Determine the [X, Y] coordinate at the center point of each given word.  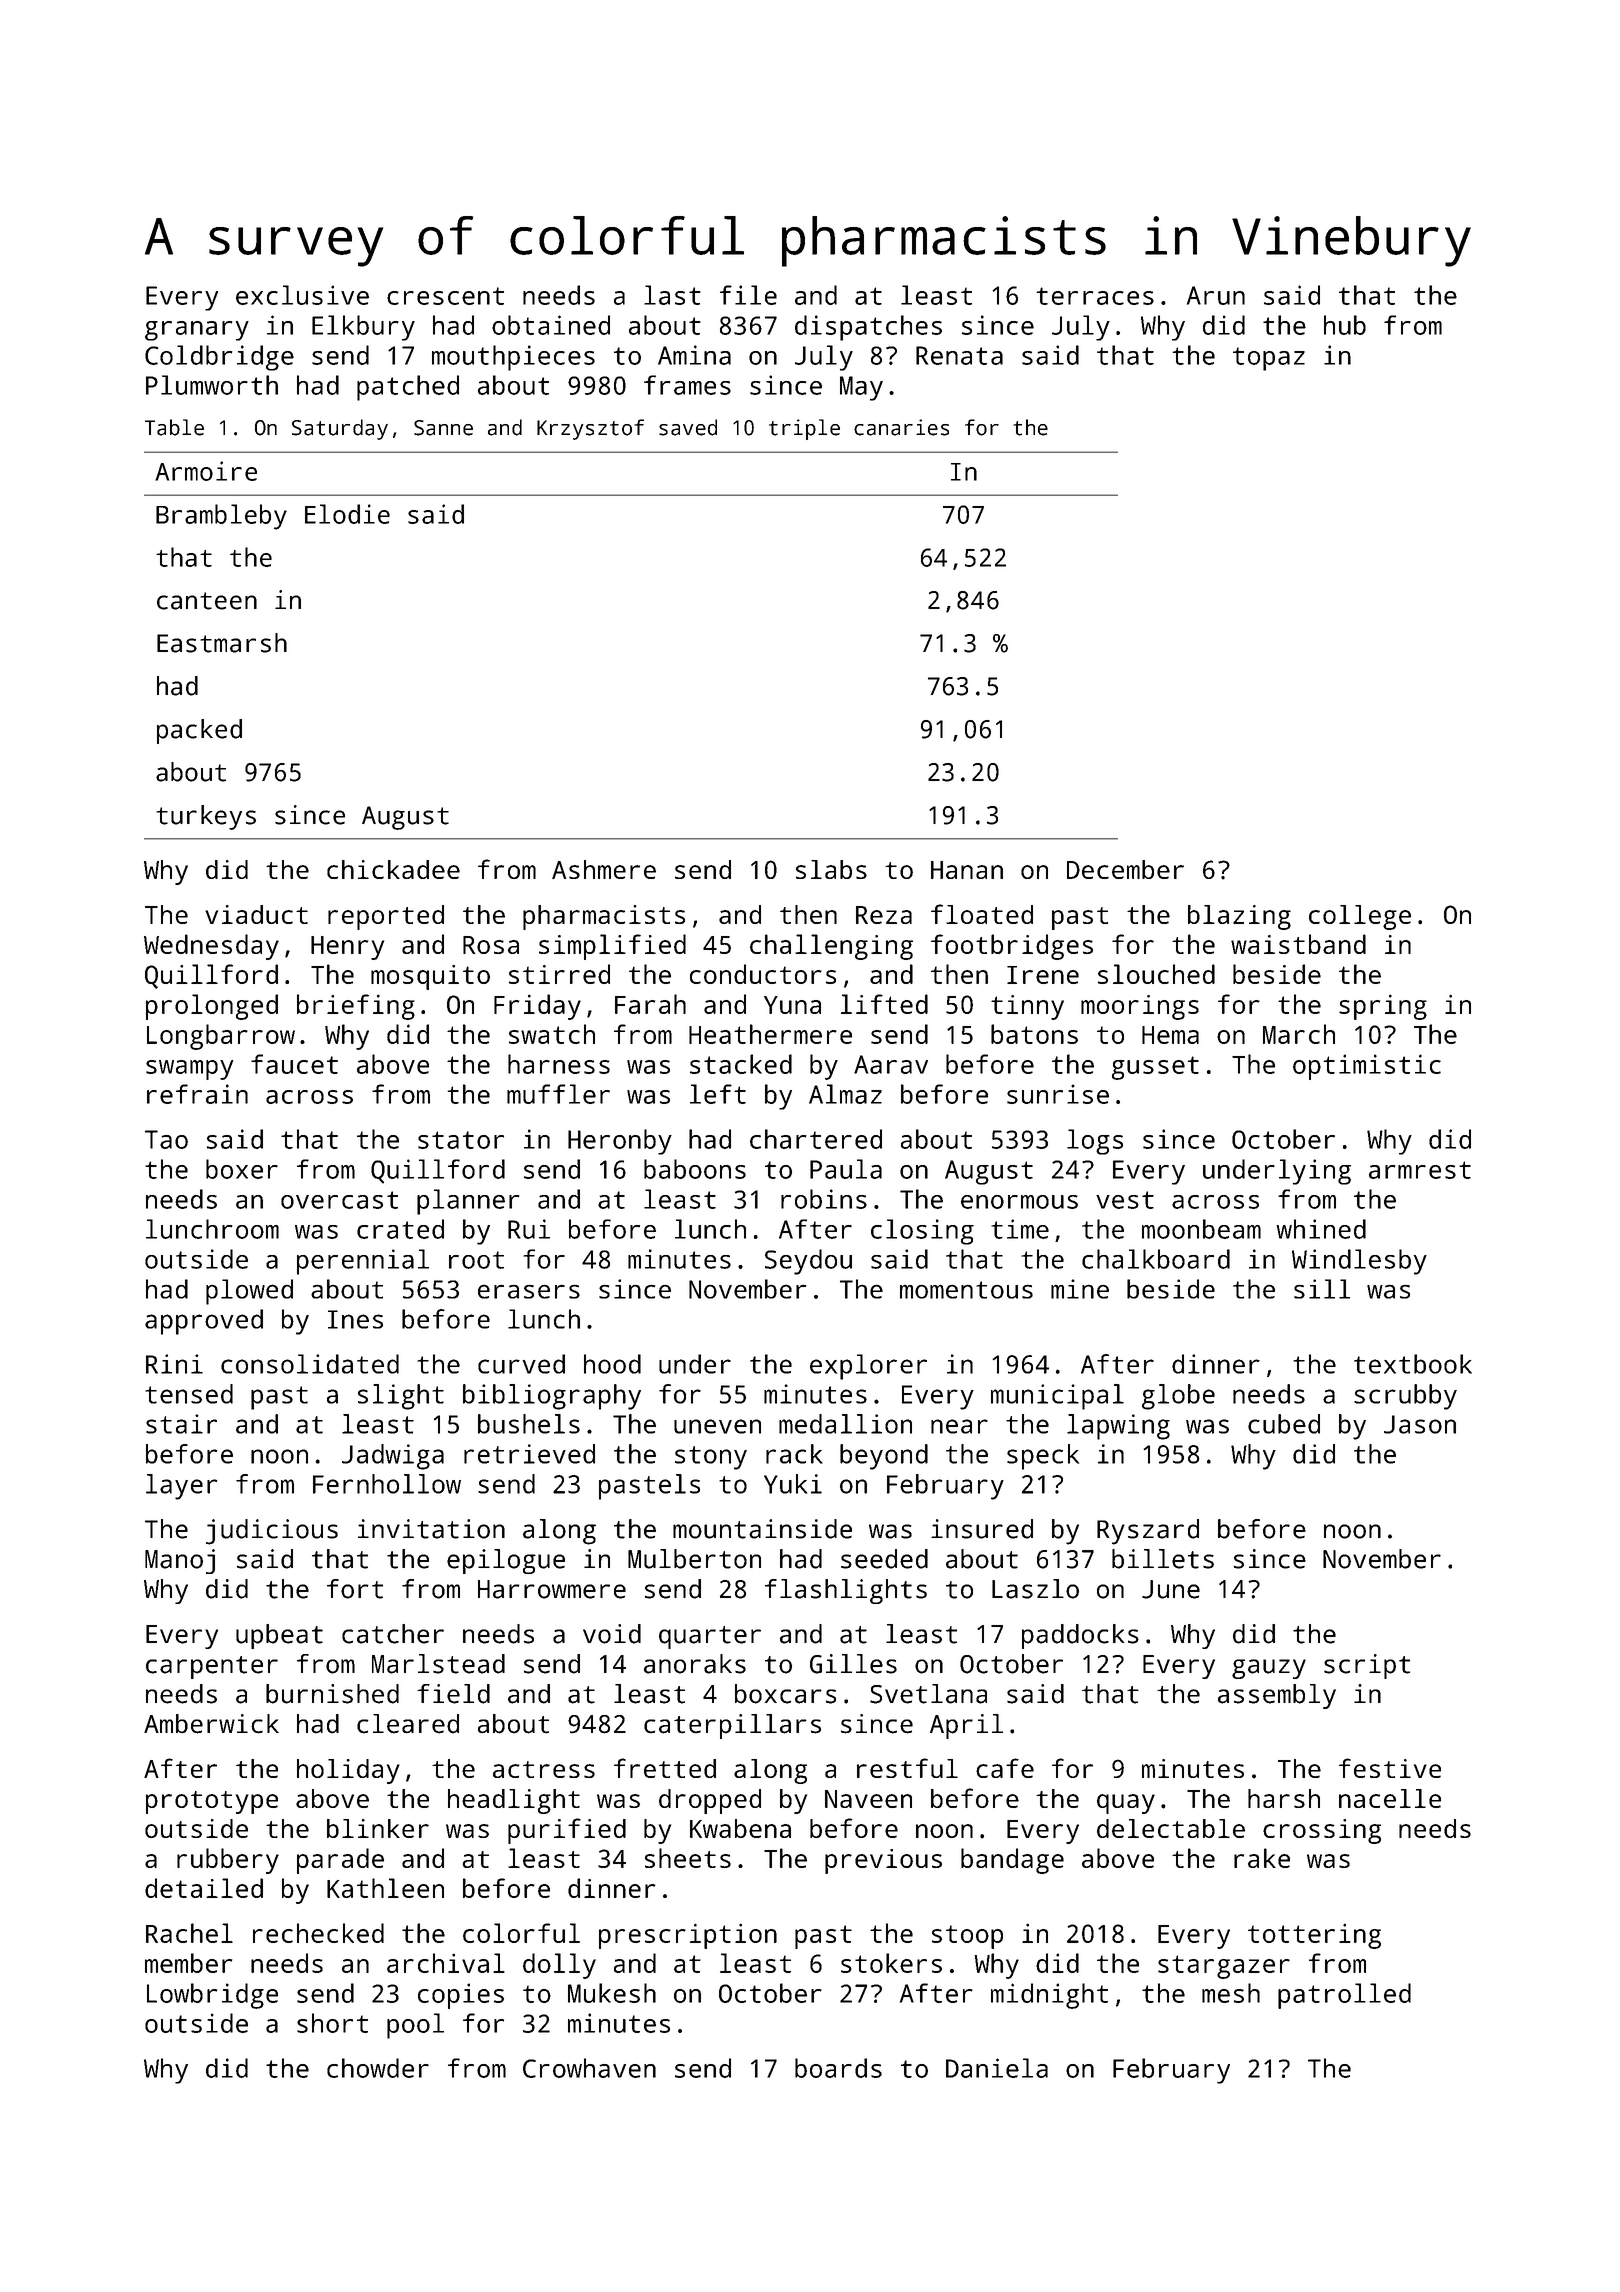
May [861, 388]
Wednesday [211, 947]
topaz [1269, 359]
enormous [1019, 1202]
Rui [529, 1229]
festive [1390, 1768]
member [188, 1963]
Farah [650, 1004]
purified [567, 1831]
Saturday [340, 429]
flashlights [846, 1591]
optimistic [1367, 1067]
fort [355, 1589]
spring [1383, 1007]
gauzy [1269, 1669]
